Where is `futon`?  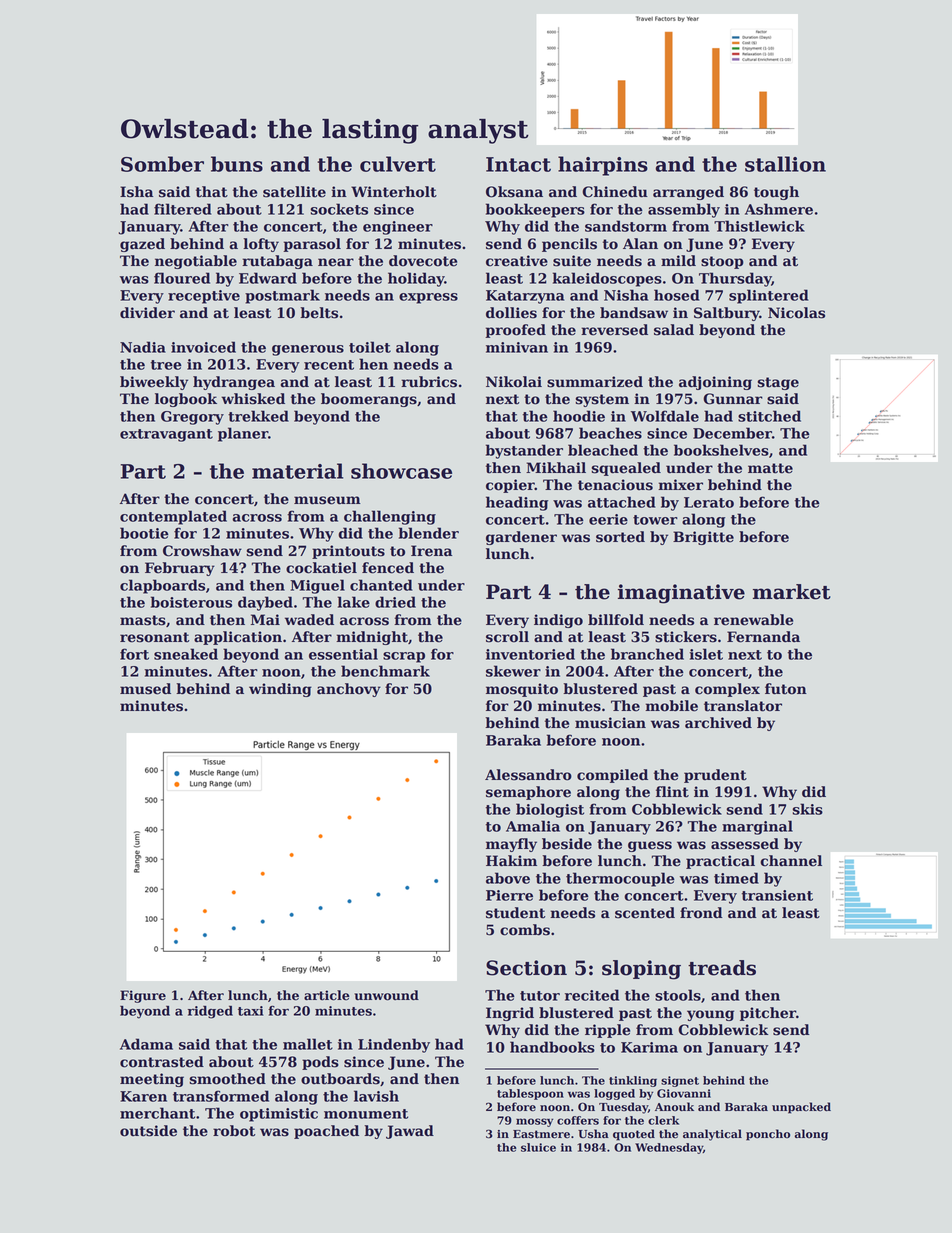 futon is located at coordinates (786, 689).
